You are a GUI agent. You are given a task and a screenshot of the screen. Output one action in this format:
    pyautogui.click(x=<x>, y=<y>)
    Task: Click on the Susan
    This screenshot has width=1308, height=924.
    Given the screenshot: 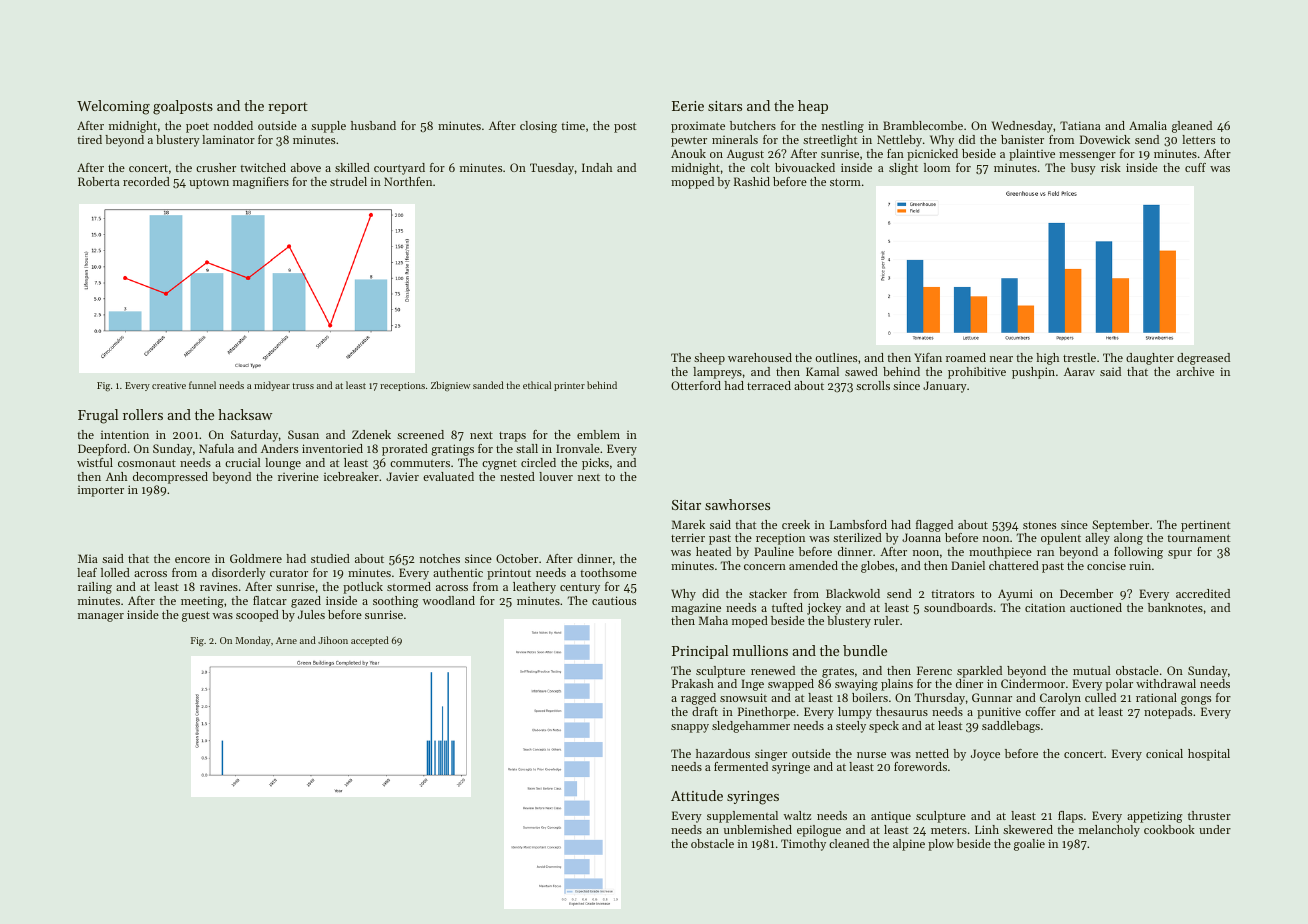 What is the action you would take?
    pyautogui.click(x=303, y=434)
